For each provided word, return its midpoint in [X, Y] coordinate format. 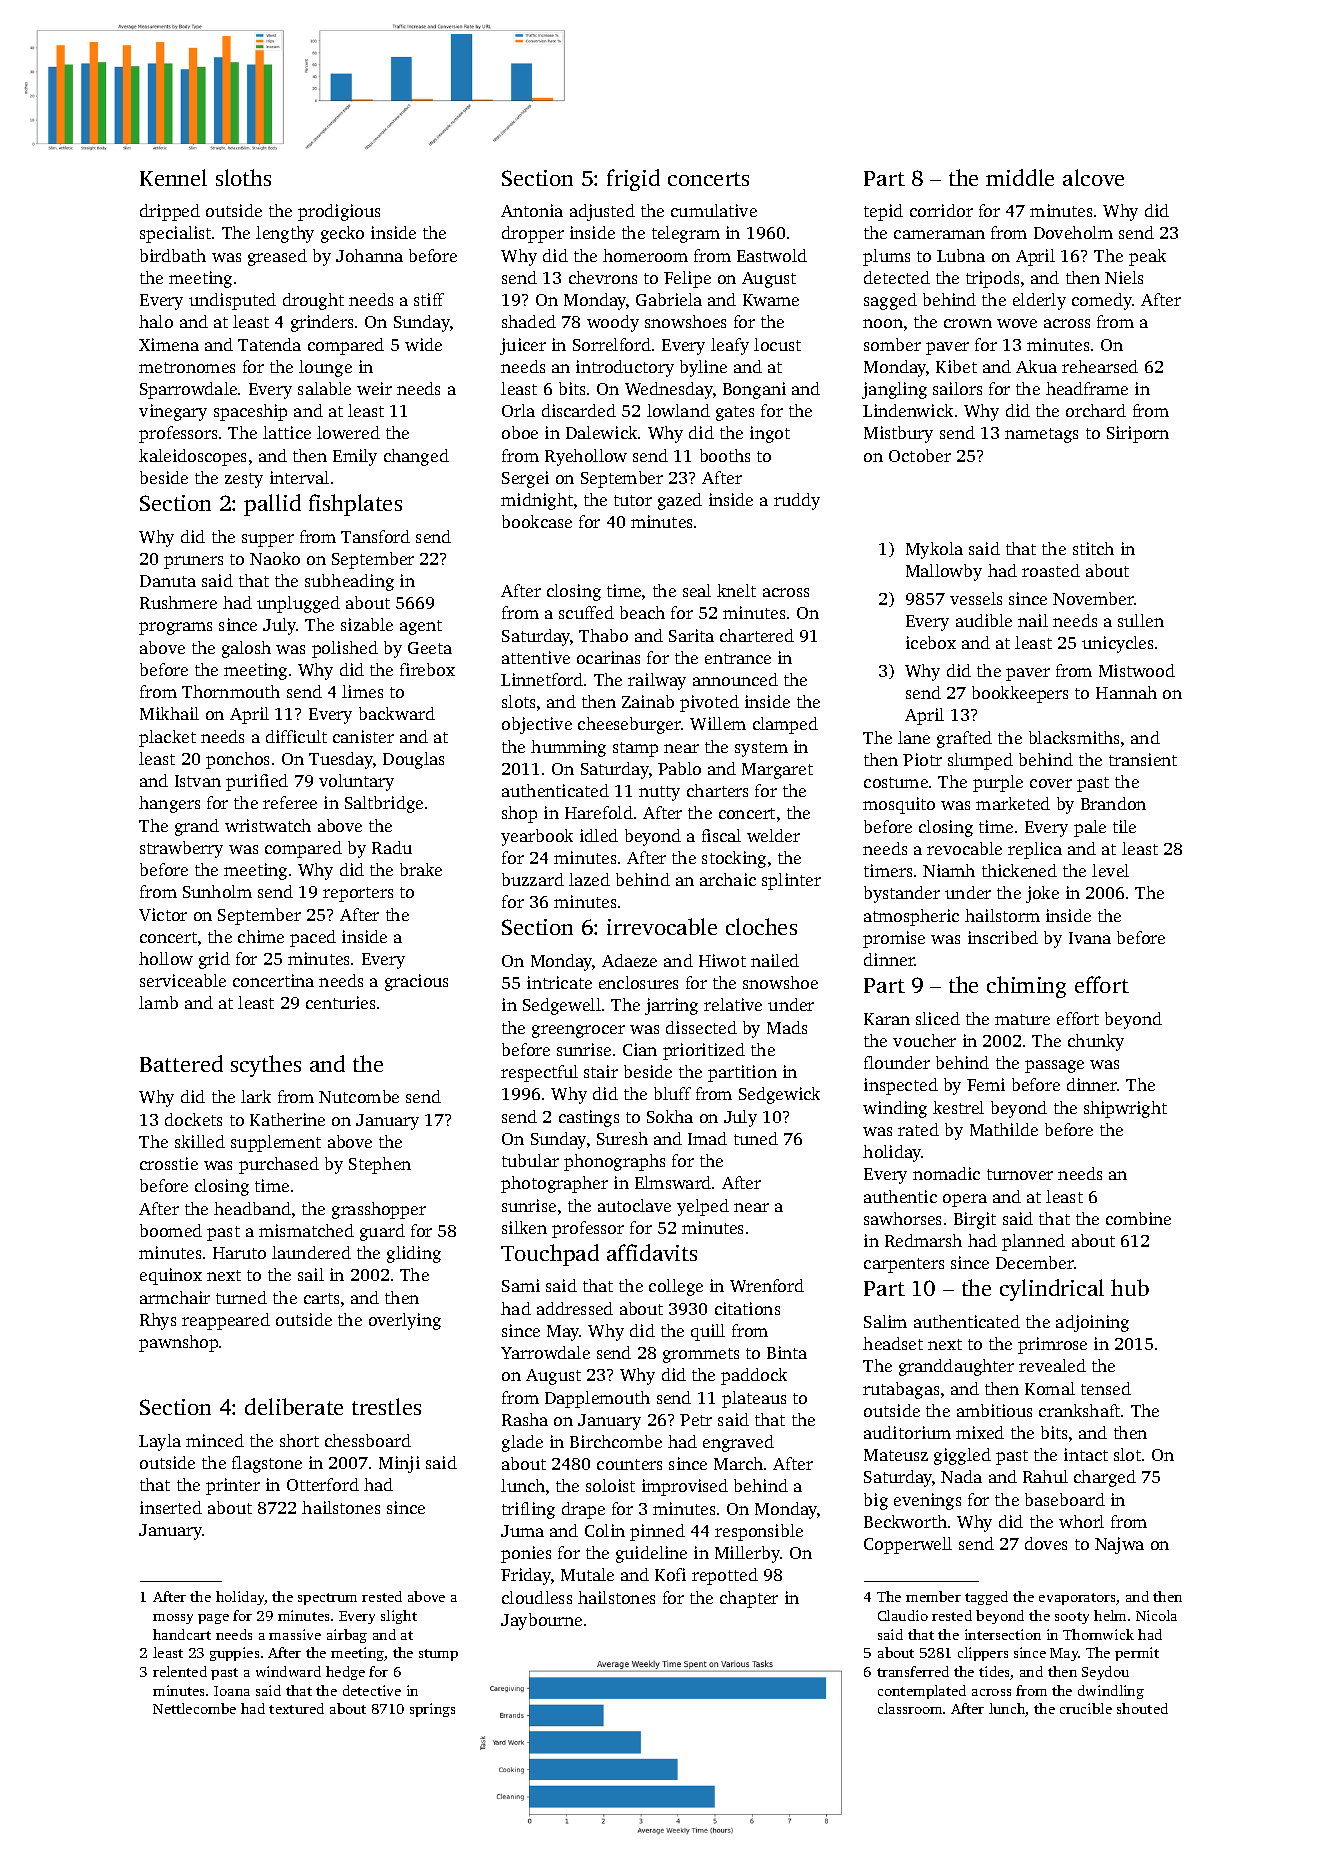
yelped [703, 1207]
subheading [349, 582]
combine [1138, 1218]
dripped [170, 212]
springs [432, 1710]
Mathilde [1004, 1129]
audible [984, 620]
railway [657, 681]
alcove [1093, 177]
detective [372, 1690]
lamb [158, 1002]
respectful [539, 1073]
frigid [633, 180]
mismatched [306, 1230]
